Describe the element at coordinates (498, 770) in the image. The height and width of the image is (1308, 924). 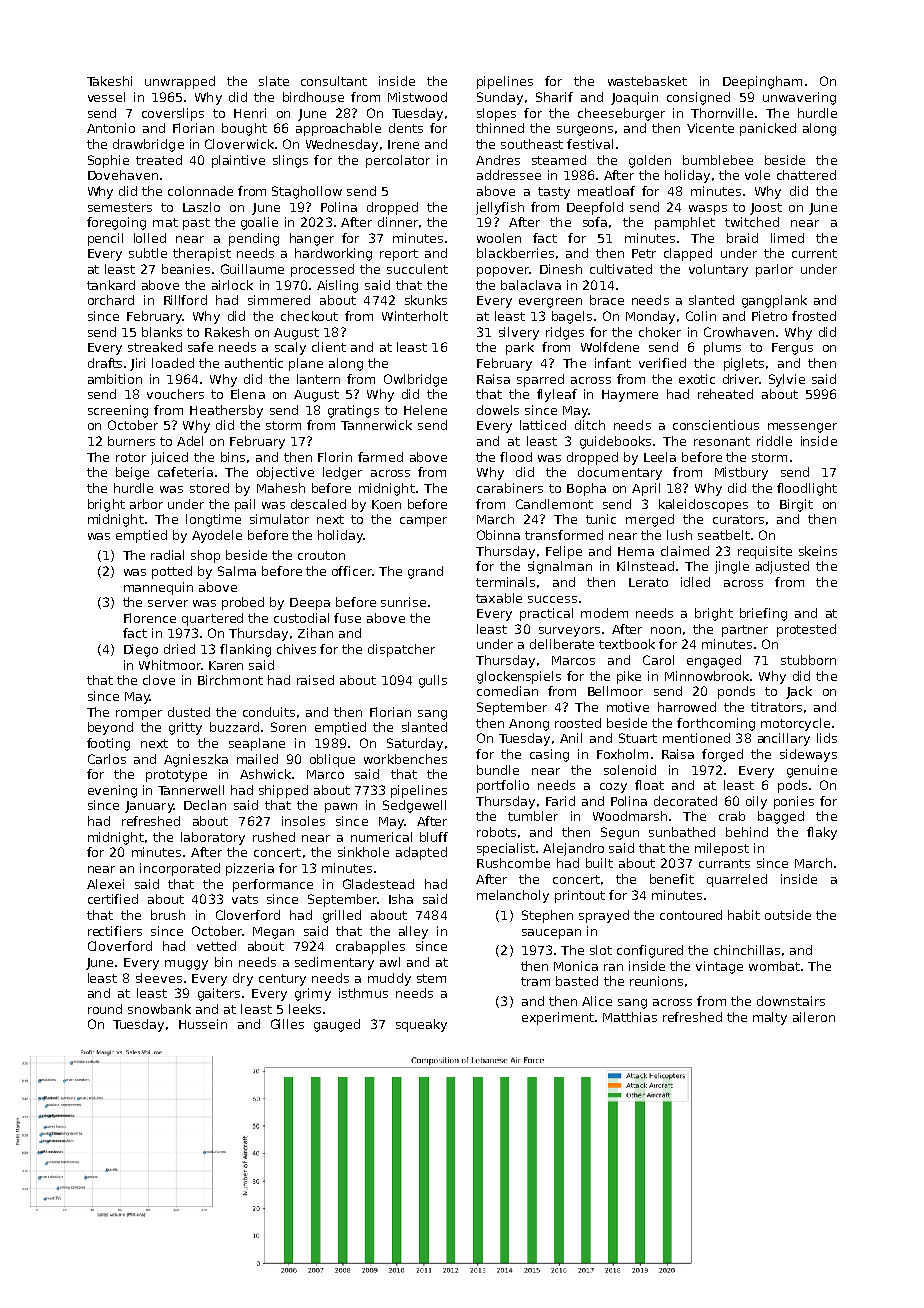
I see `bundle` at that location.
